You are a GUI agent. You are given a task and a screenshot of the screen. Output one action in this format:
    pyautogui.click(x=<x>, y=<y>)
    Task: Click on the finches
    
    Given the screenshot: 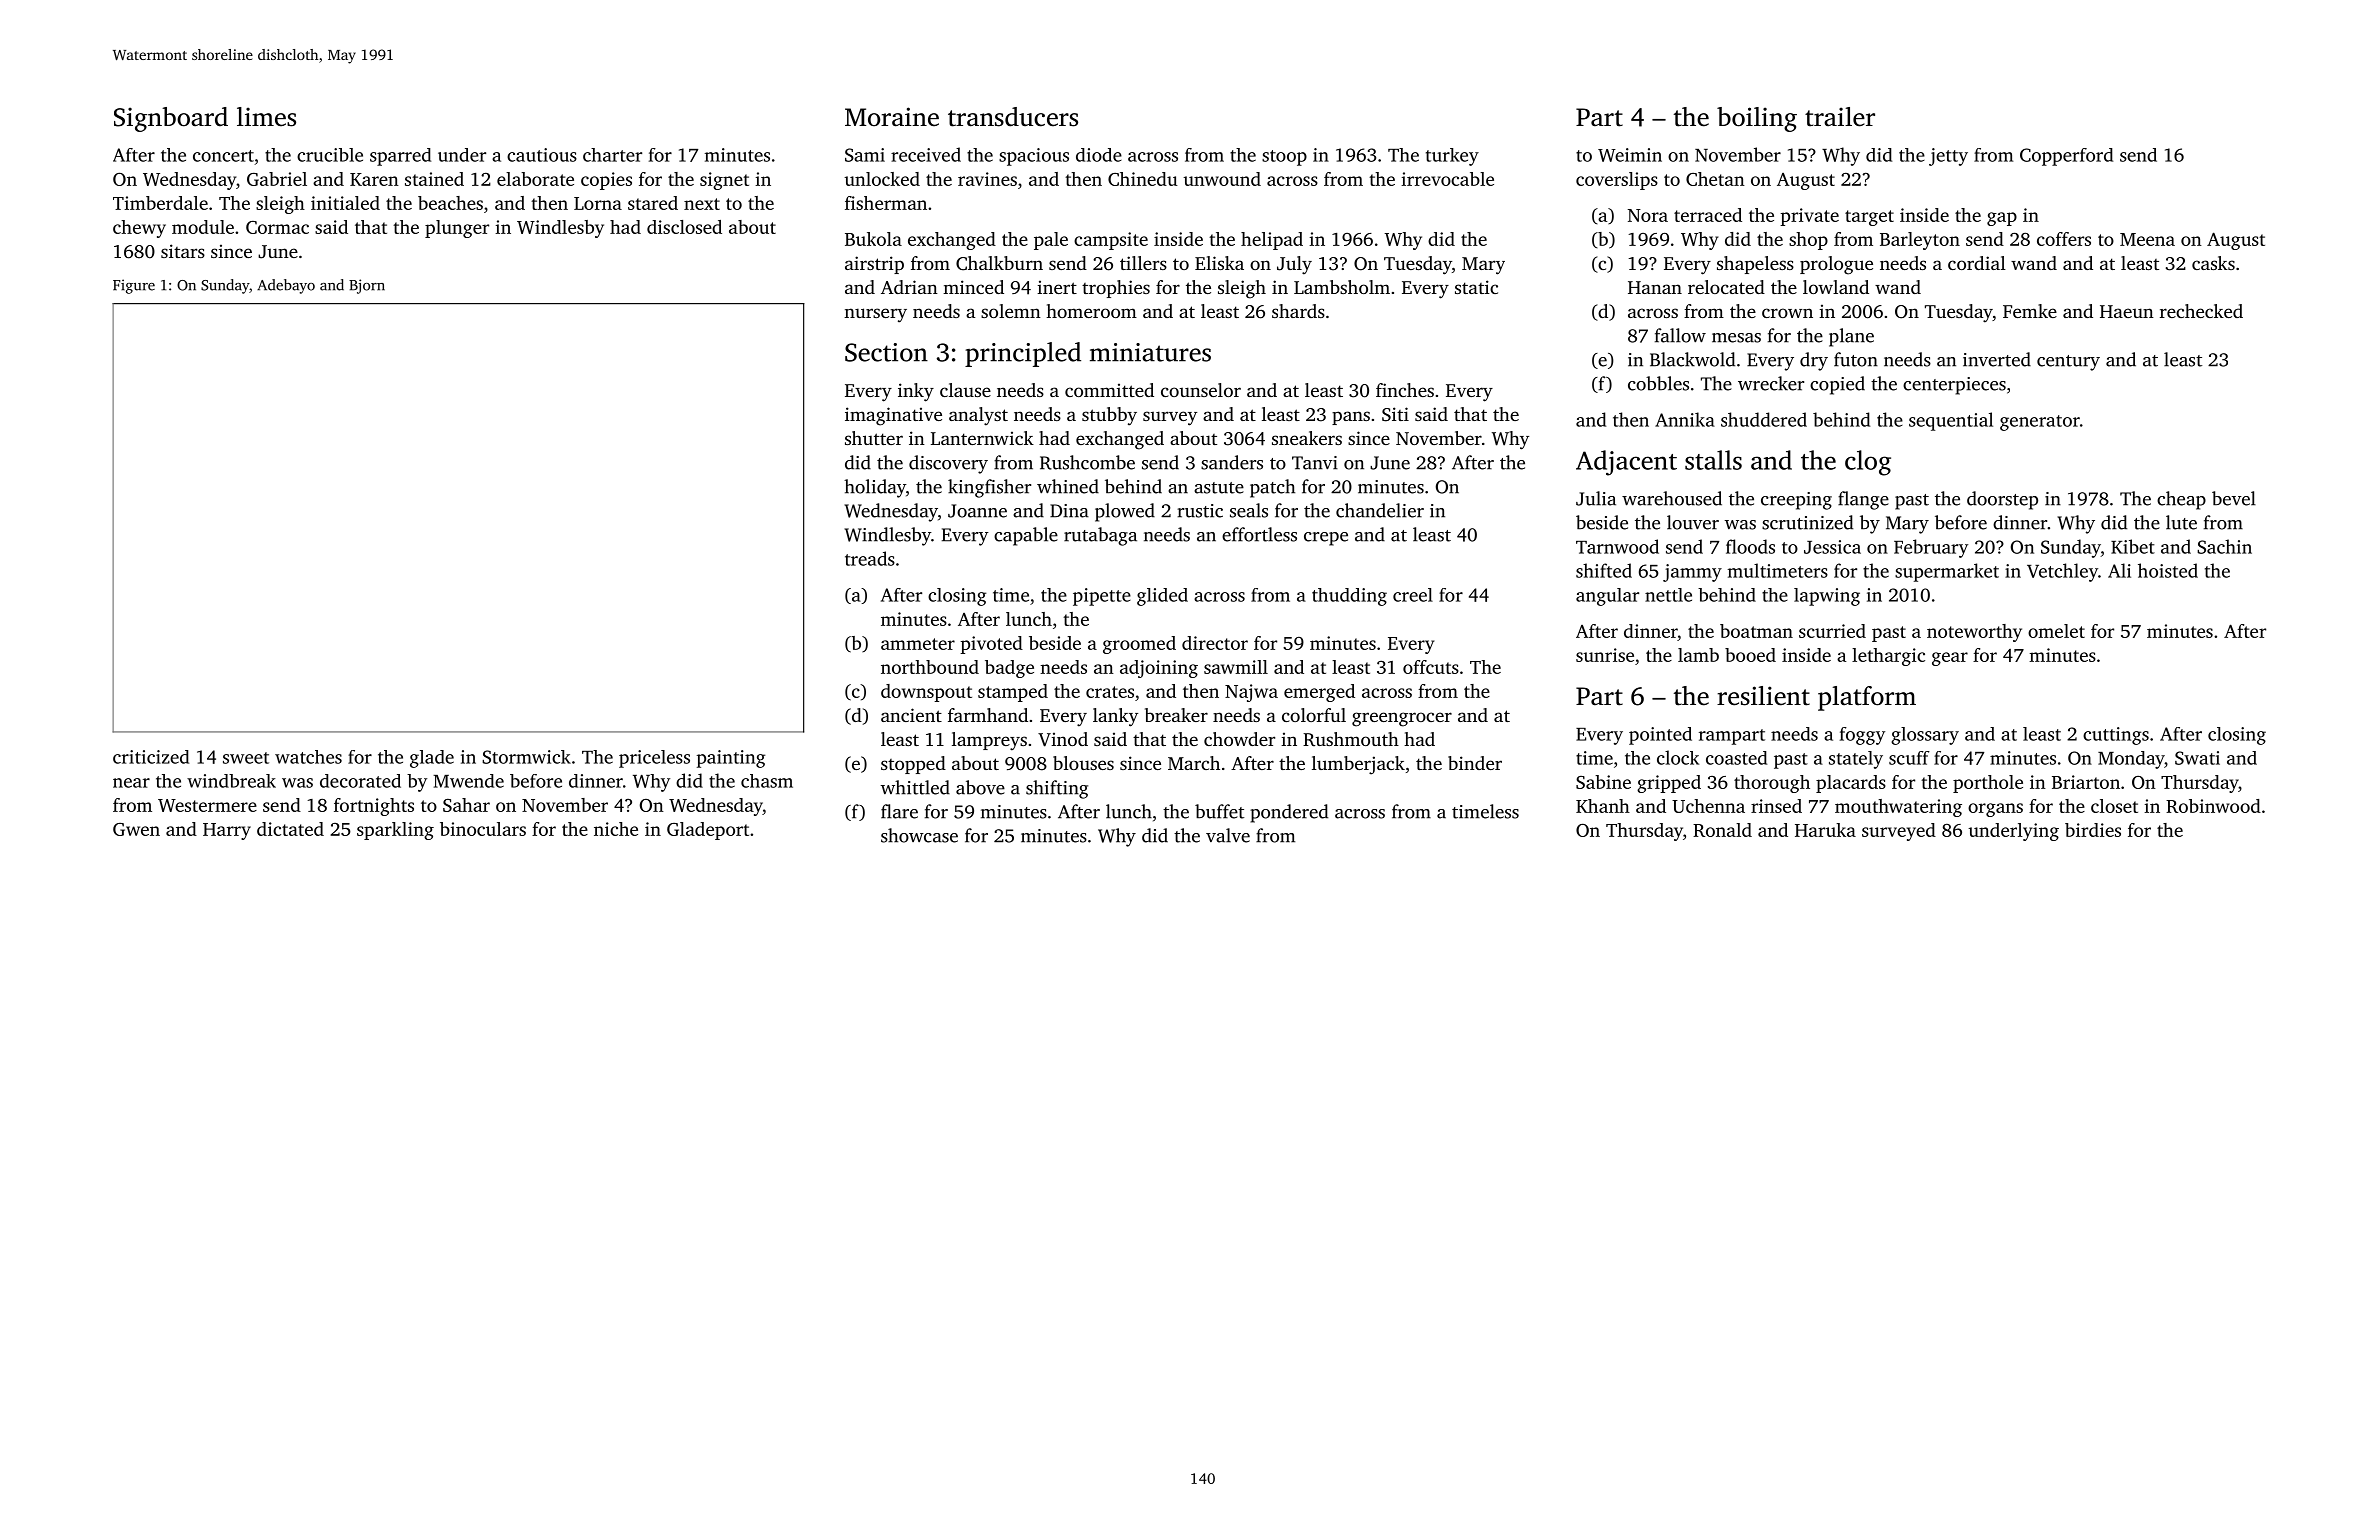 What is the action you would take?
    pyautogui.click(x=1405, y=390)
